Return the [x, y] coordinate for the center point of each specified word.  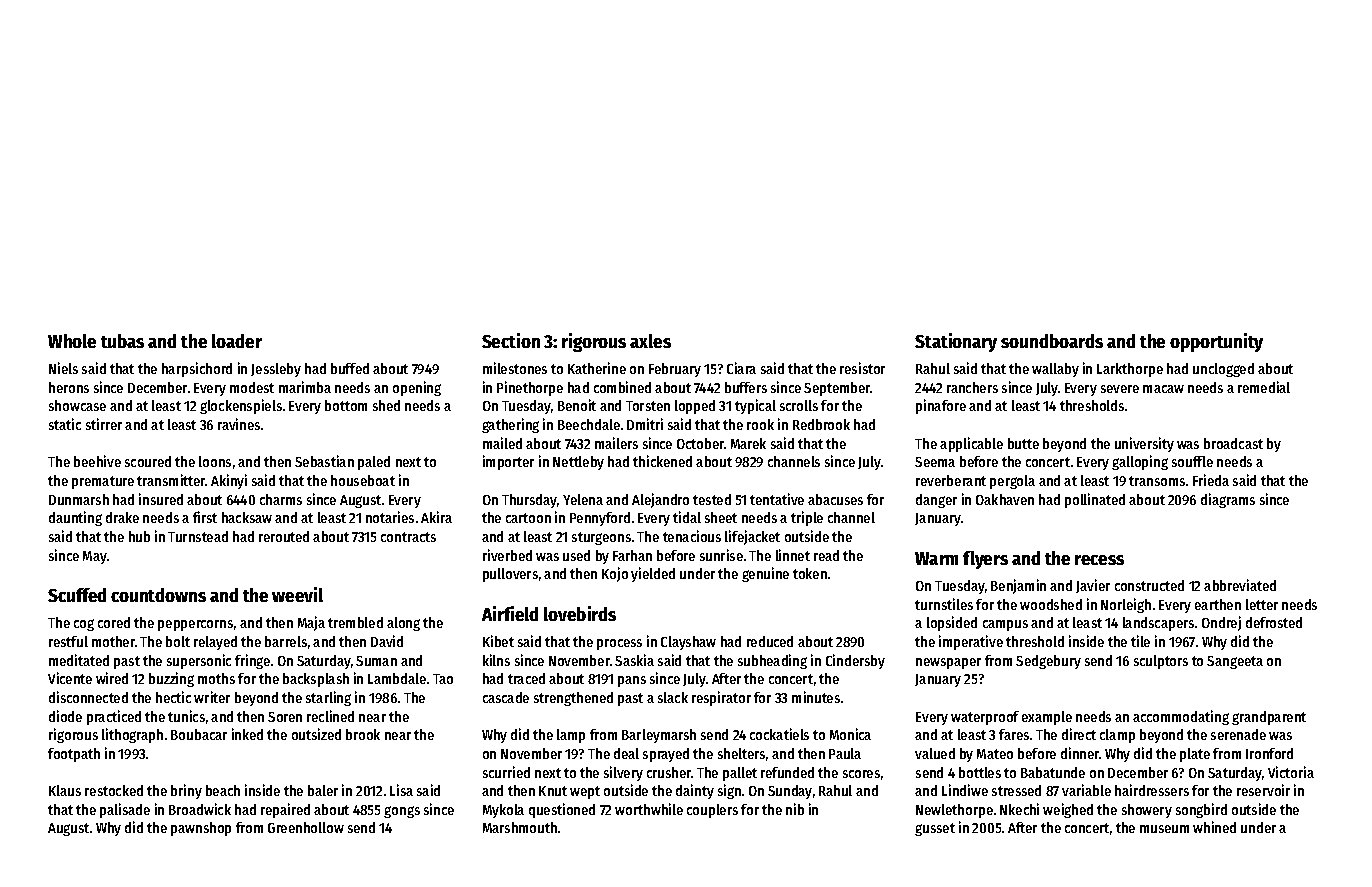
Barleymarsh [659, 736]
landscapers [1158, 624]
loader [237, 341]
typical [755, 406]
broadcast [1233, 443]
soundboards [1052, 341]
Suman [376, 661]
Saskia [634, 660]
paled [374, 463]
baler [323, 790]
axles [650, 341]
